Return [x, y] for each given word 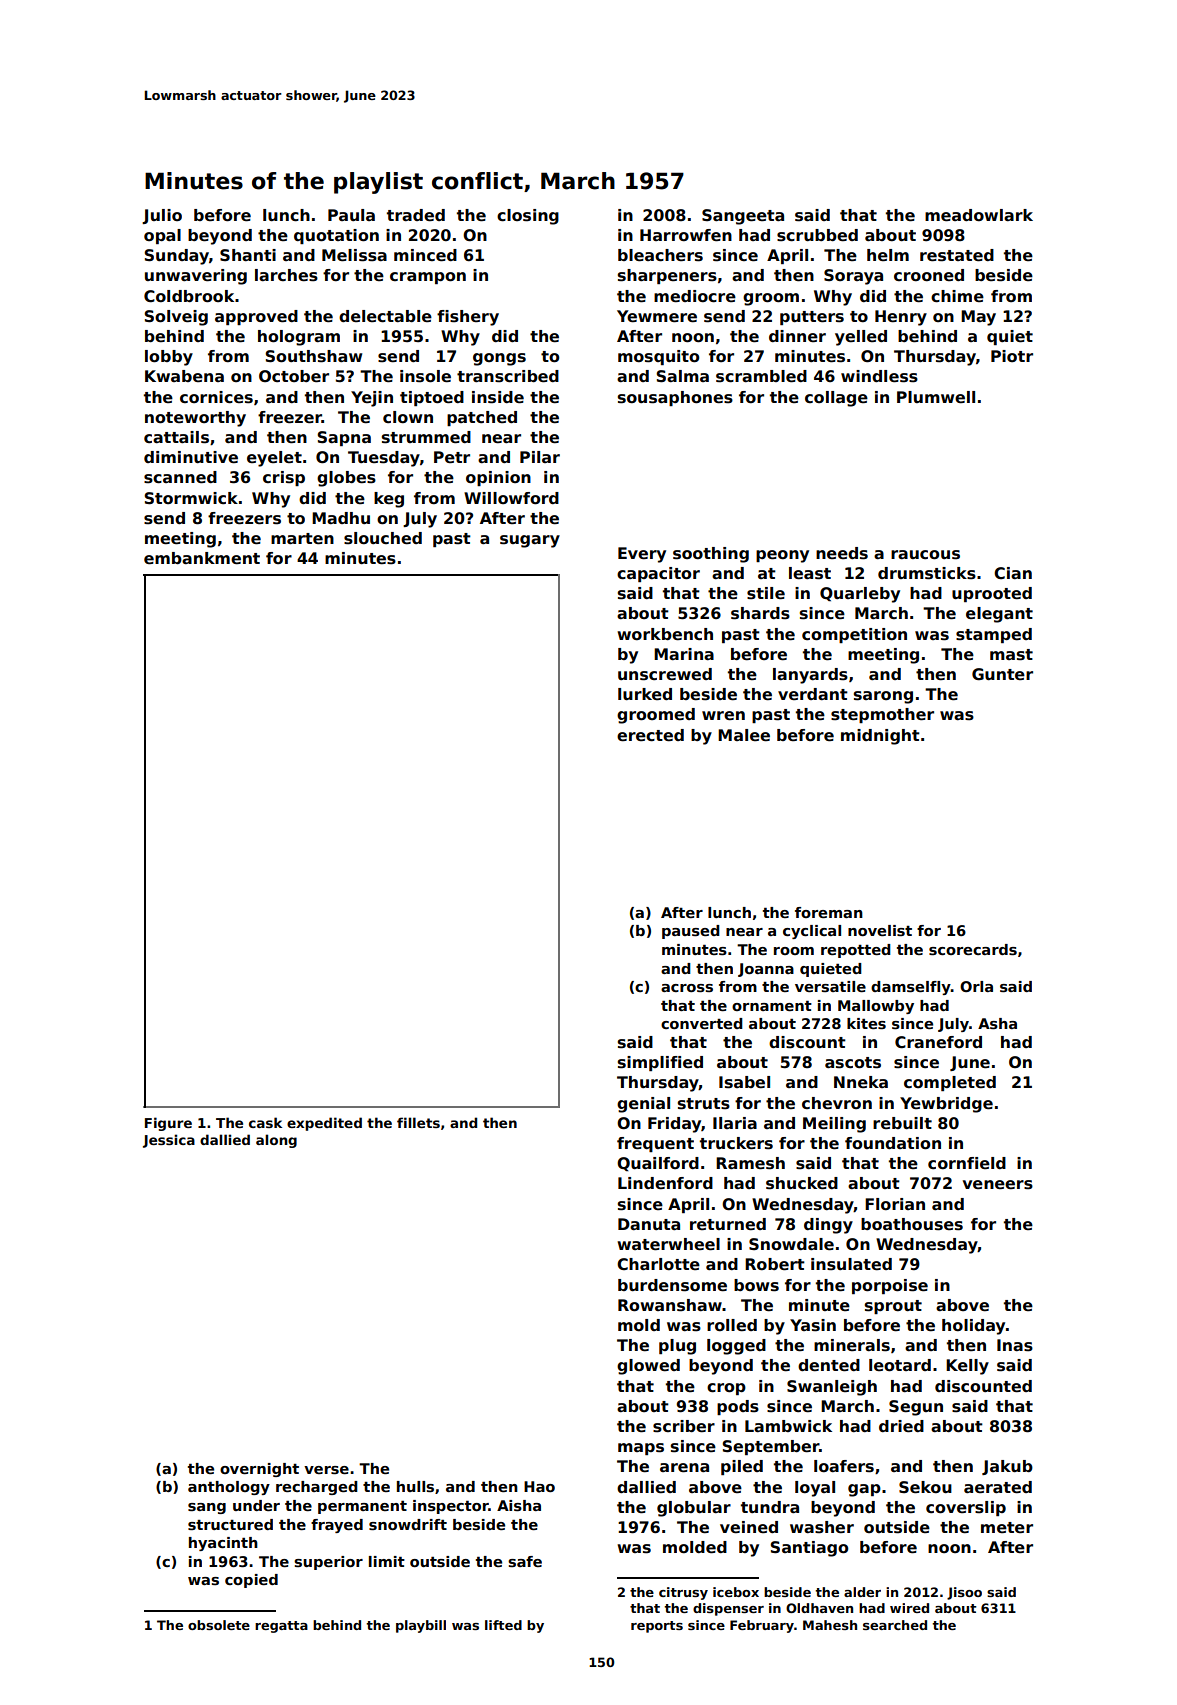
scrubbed [817, 235]
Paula [351, 215]
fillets [418, 1122]
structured [230, 1524]
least [810, 573]
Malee [744, 735]
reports [657, 1627]
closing [528, 217]
